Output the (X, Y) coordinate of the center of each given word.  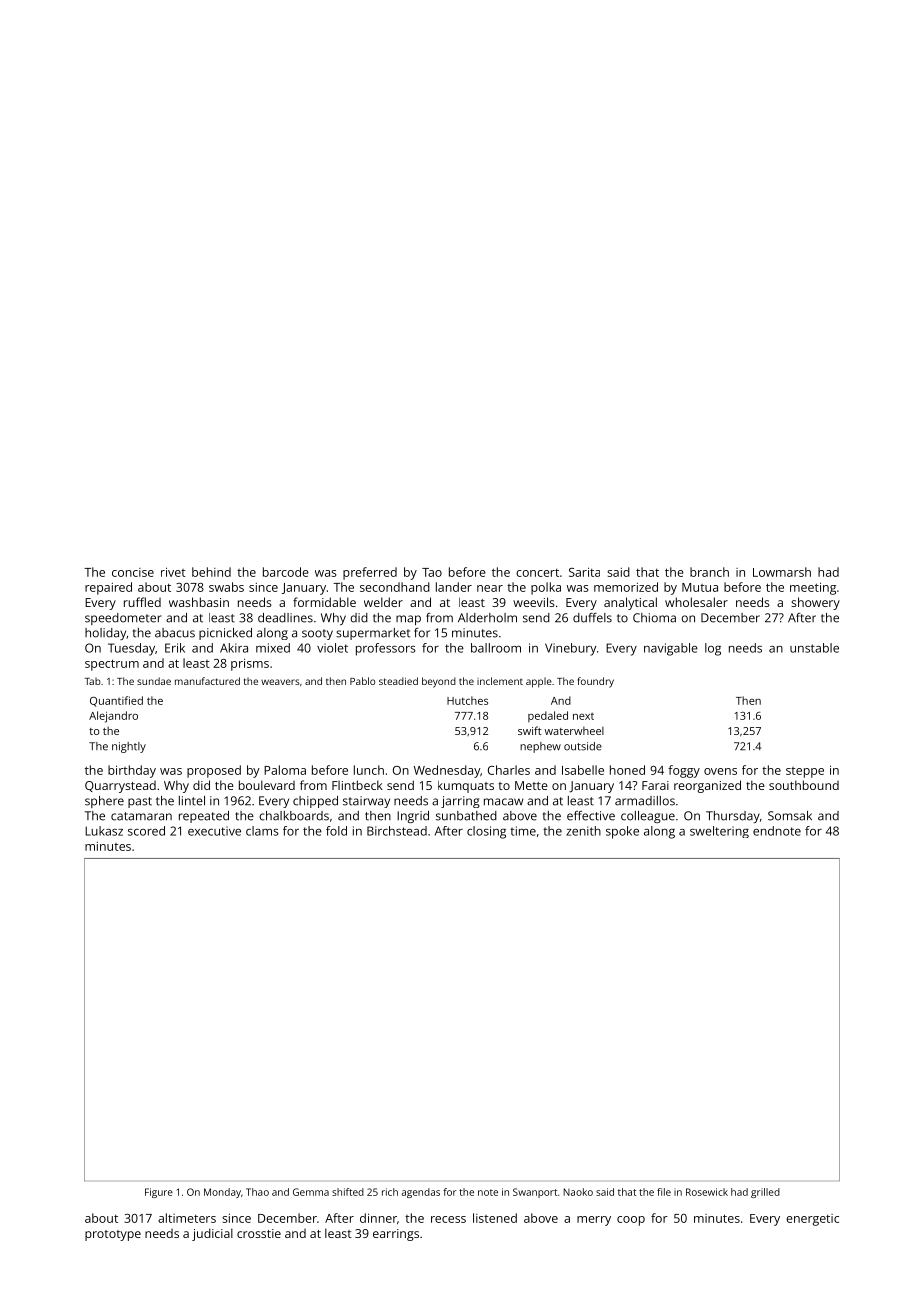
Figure (159, 1193)
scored (146, 831)
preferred (370, 573)
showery (815, 603)
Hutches (467, 700)
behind (211, 572)
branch (709, 572)
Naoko (578, 1192)
